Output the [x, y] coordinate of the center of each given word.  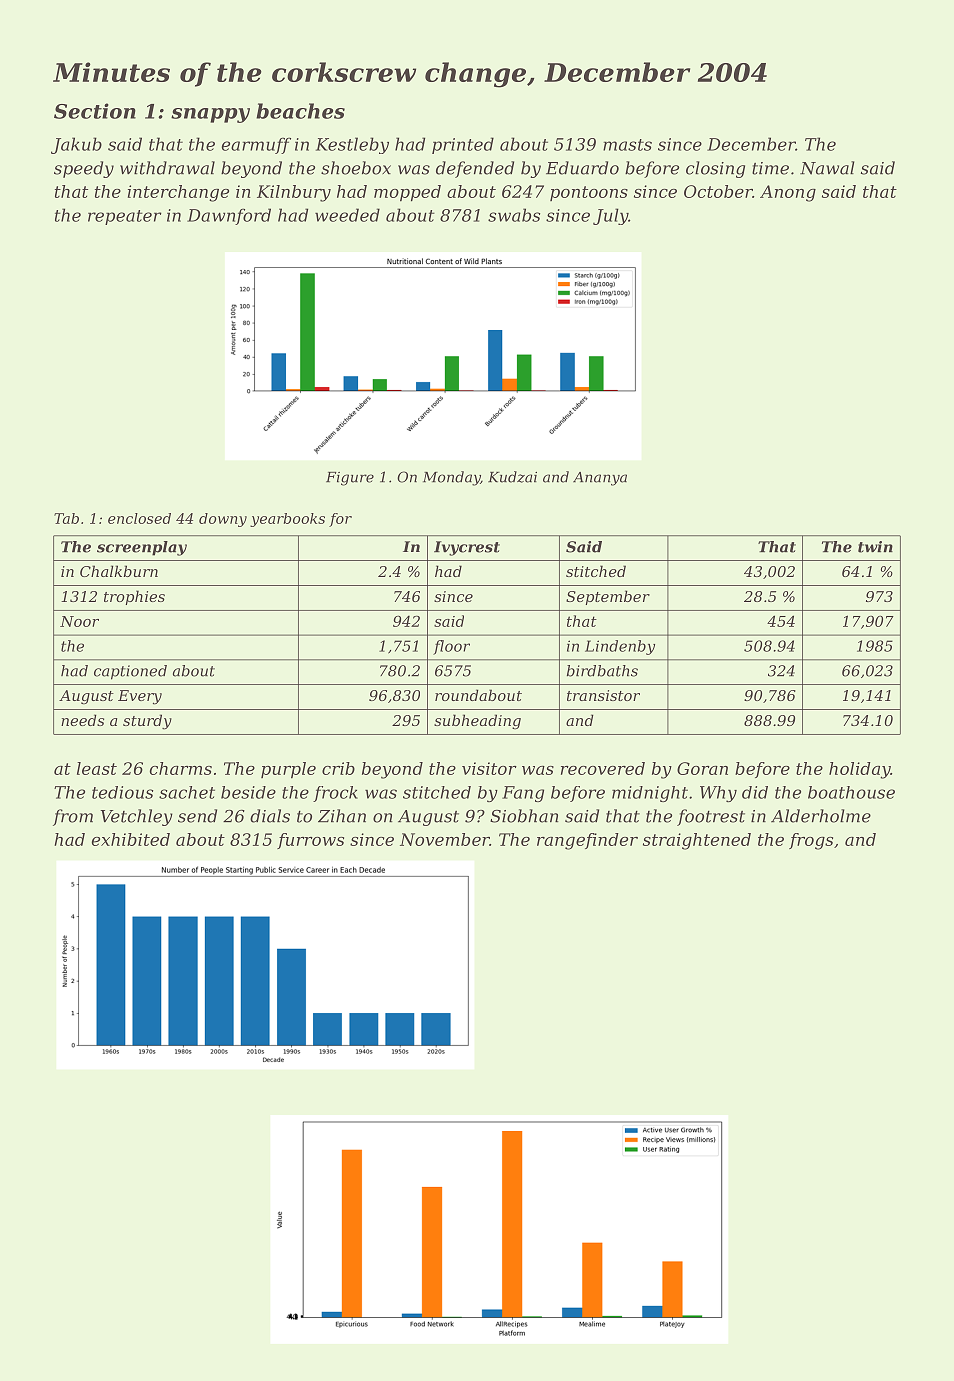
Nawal [827, 168]
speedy [84, 169]
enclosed [139, 518]
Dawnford [229, 216]
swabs [514, 215]
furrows [310, 841]
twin [875, 547]
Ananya [600, 479]
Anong [788, 193]
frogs [811, 841]
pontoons [589, 193]
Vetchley [136, 817]
